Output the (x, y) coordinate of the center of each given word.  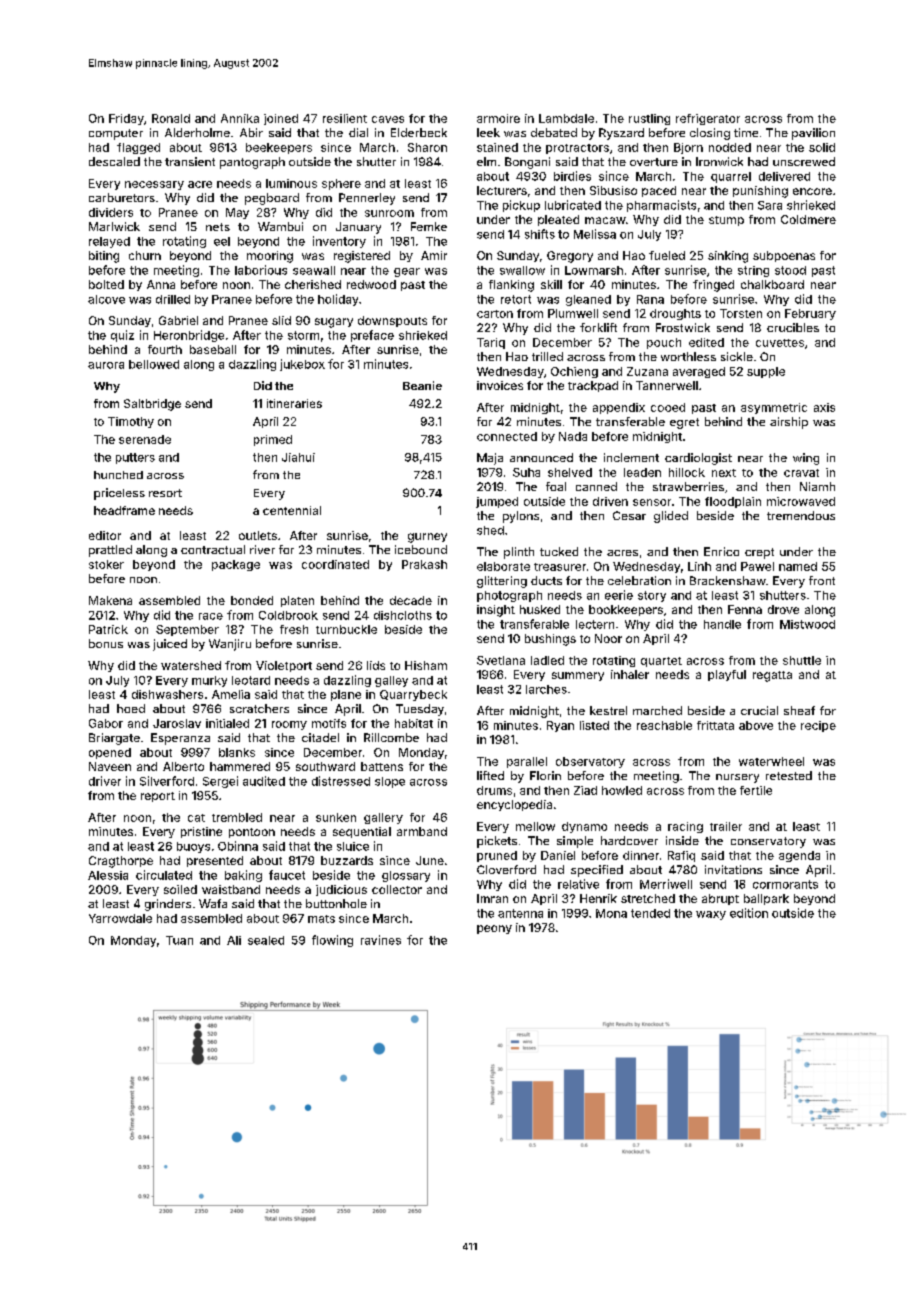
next (724, 473)
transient (190, 161)
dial (358, 132)
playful (727, 675)
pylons (521, 517)
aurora (106, 365)
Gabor (106, 723)
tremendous (801, 515)
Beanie (422, 385)
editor (105, 535)
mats (321, 919)
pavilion (813, 134)
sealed (266, 940)
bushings (550, 640)
